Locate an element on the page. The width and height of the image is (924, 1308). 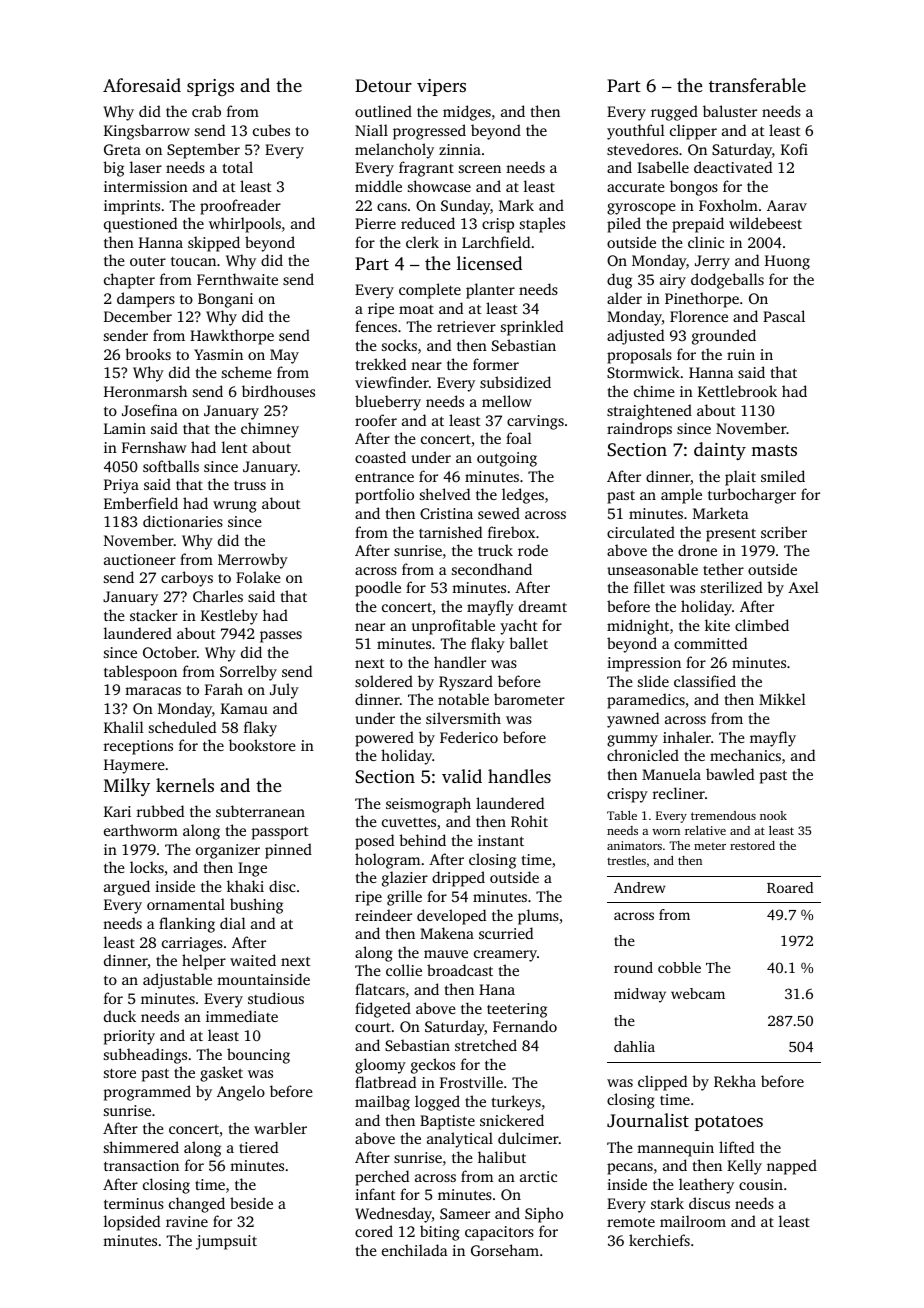
auctioneer is located at coordinates (140, 559).
